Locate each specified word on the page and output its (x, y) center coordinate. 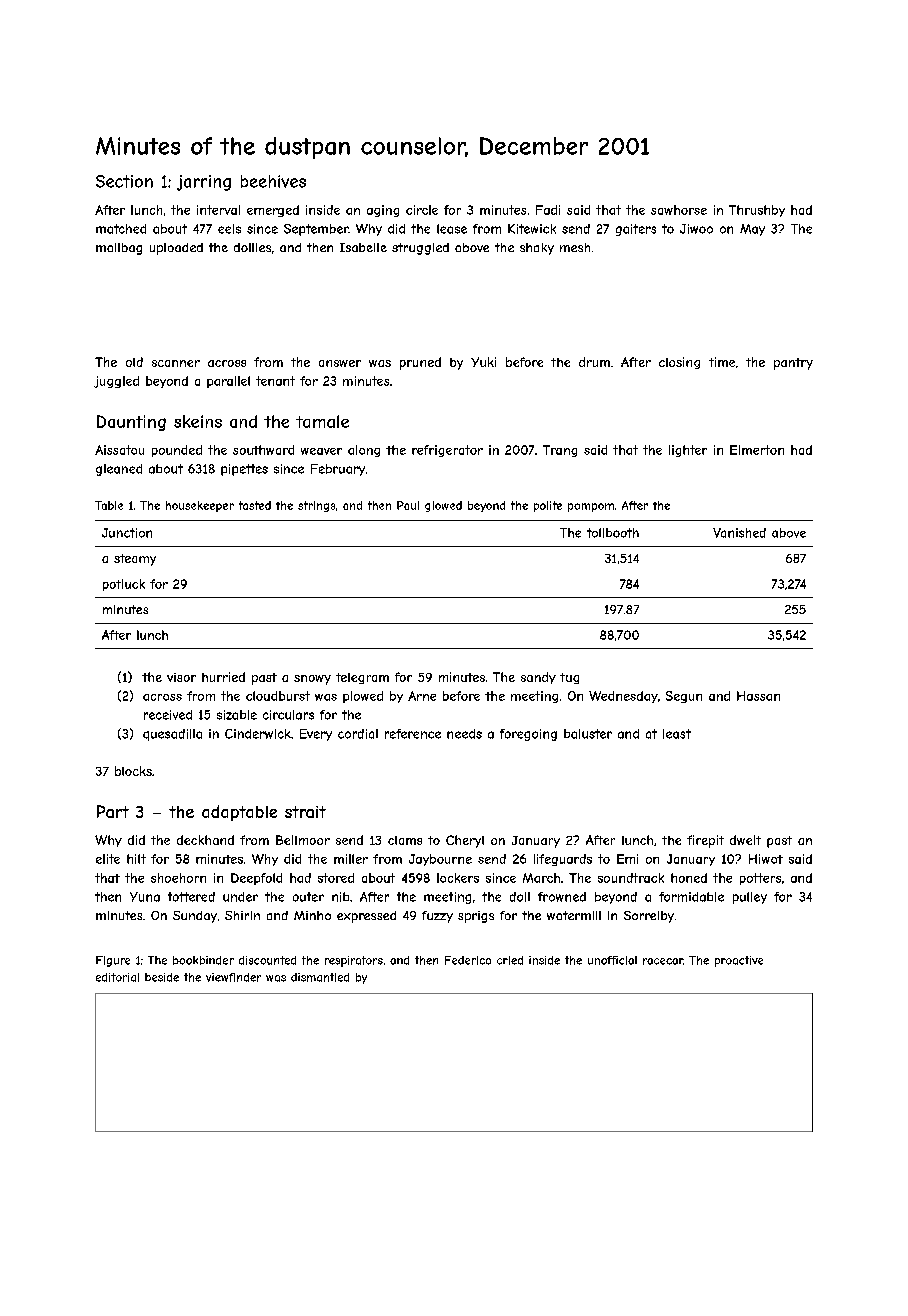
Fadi (548, 210)
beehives (273, 181)
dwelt (745, 840)
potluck (124, 585)
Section (124, 181)
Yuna (145, 897)
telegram (362, 678)
